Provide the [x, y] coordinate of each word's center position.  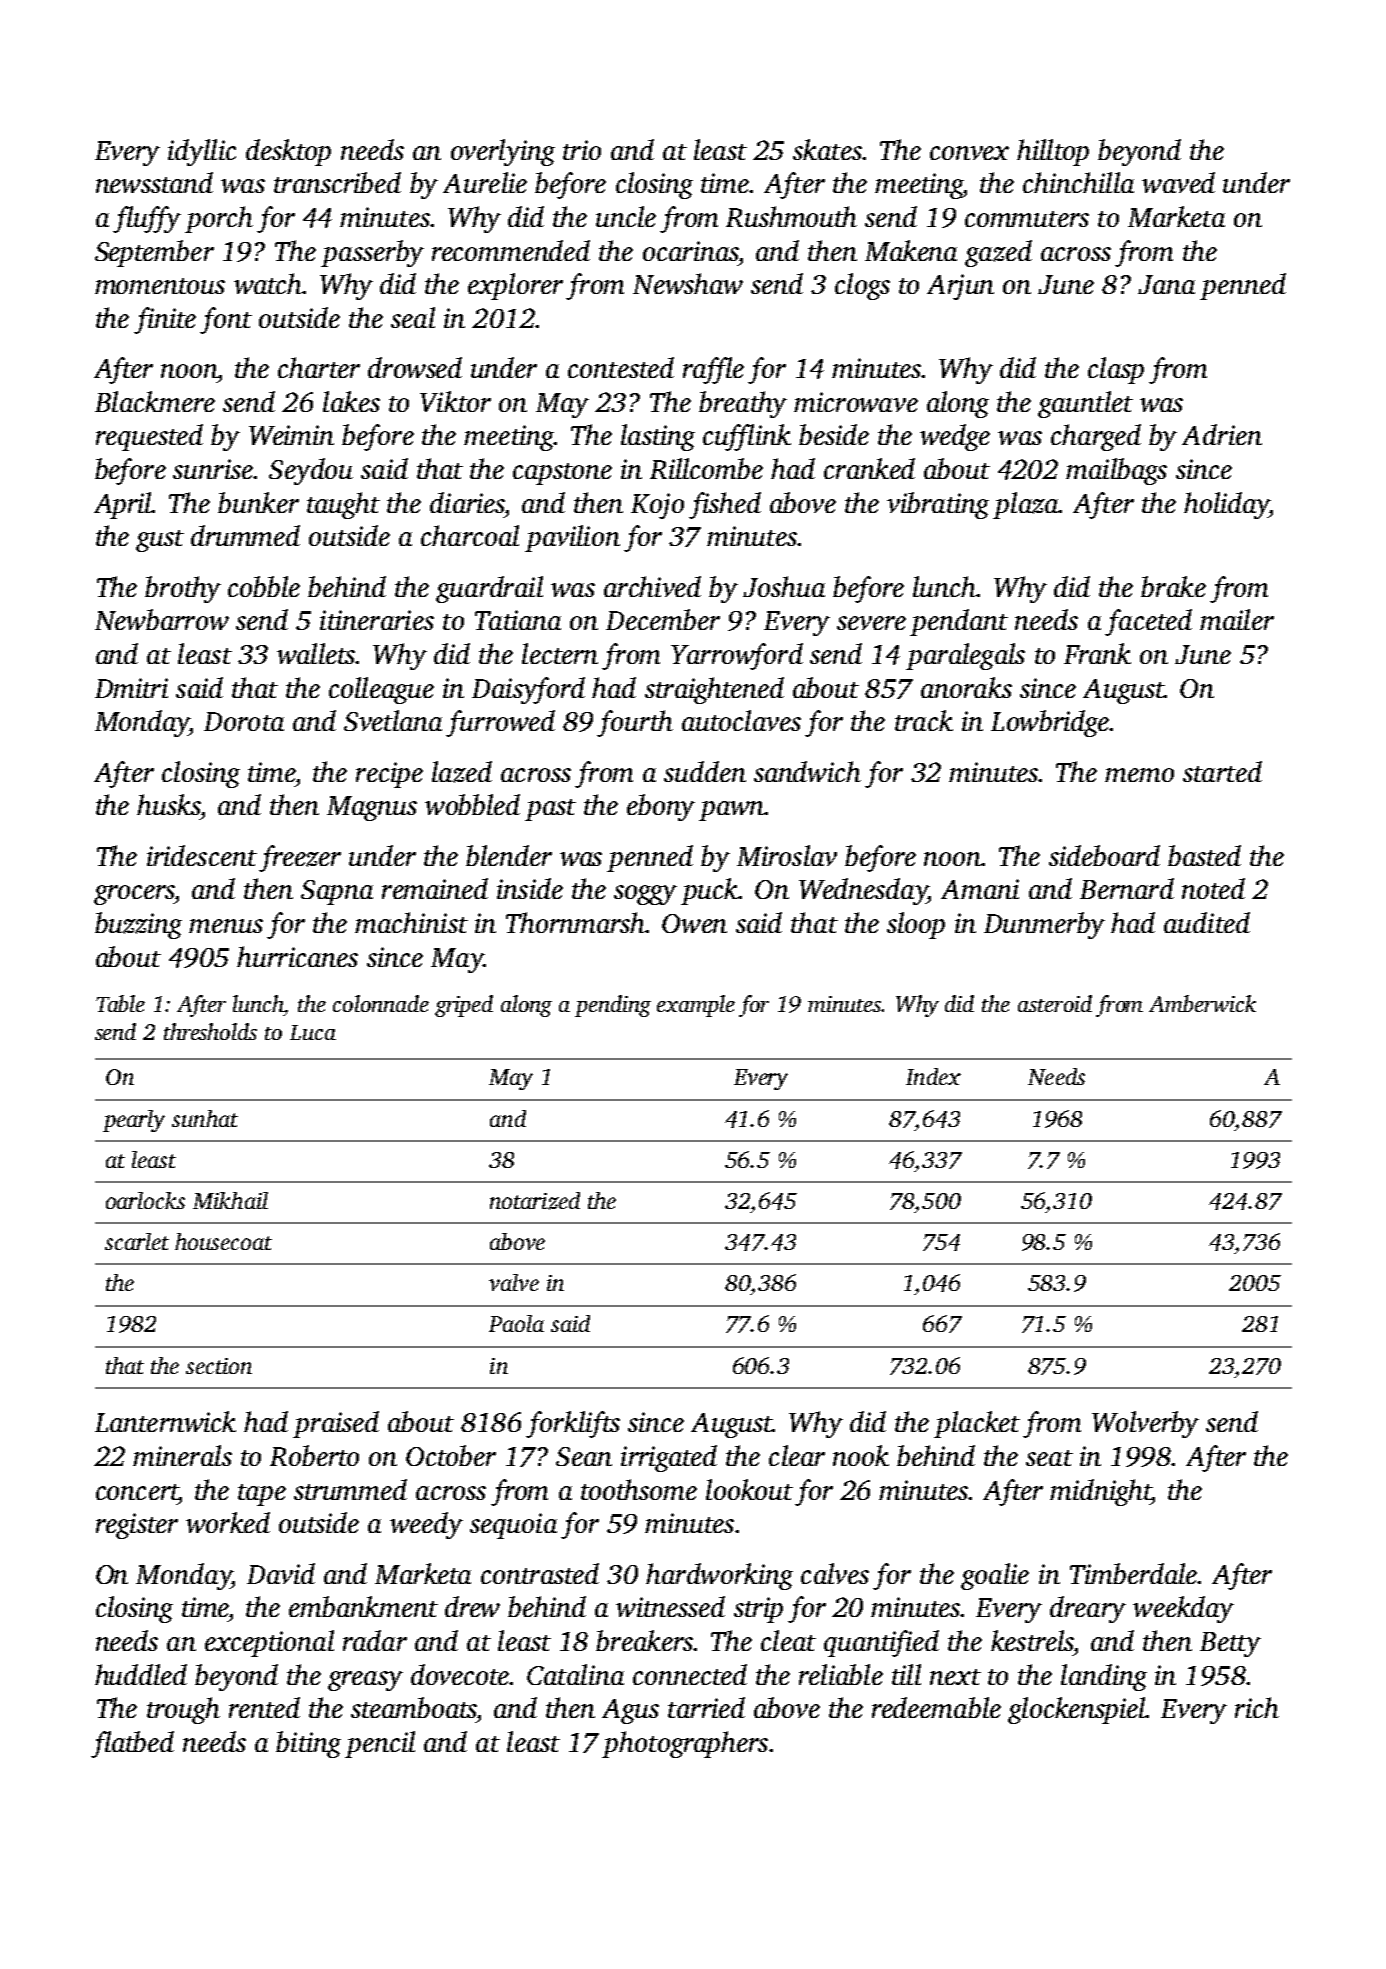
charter [319, 367]
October [451, 1455]
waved [1178, 182]
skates [827, 149]
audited [1207, 922]
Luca [313, 1032]
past [550, 810]
